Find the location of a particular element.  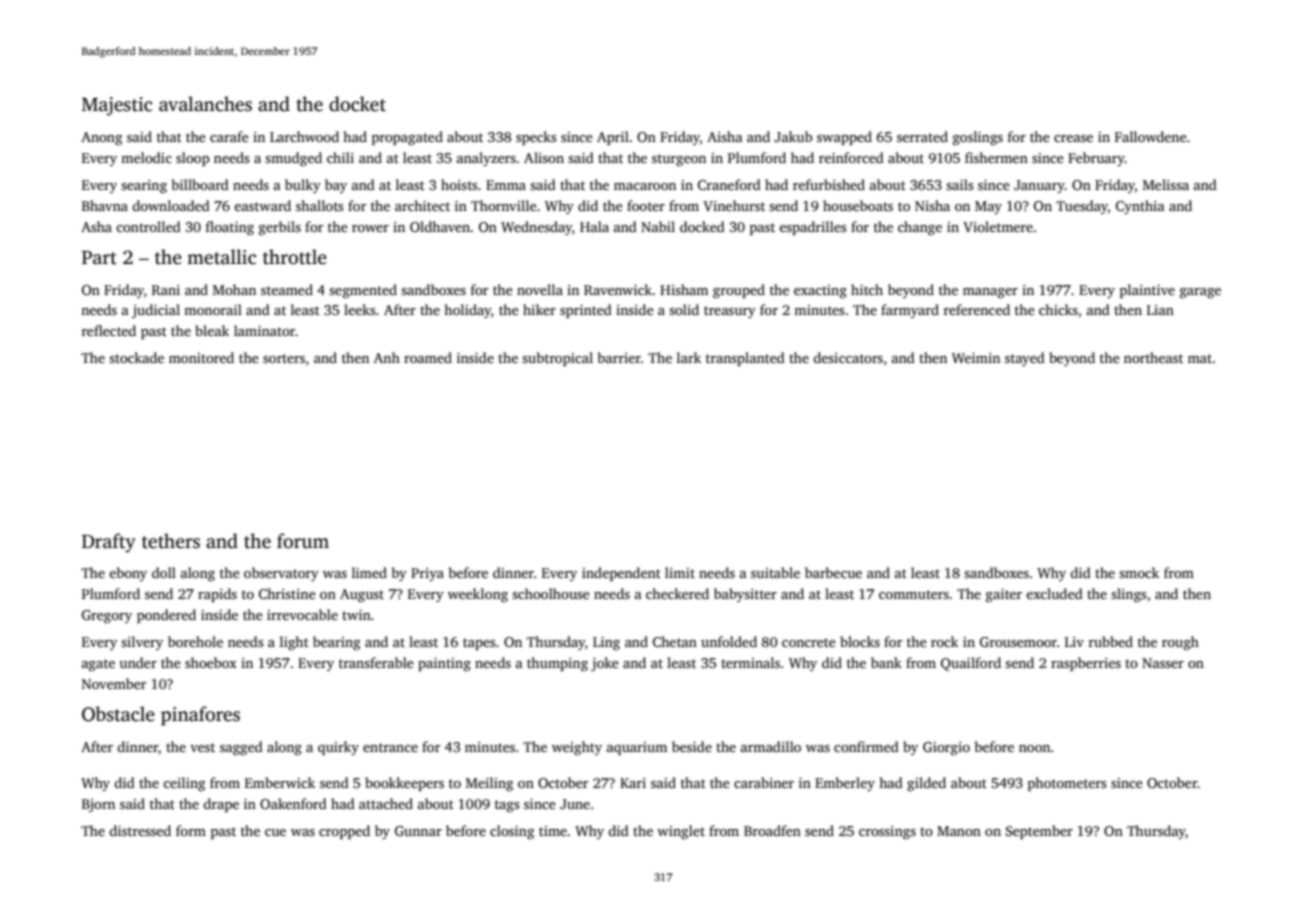

serrated is located at coordinates (922, 136).
